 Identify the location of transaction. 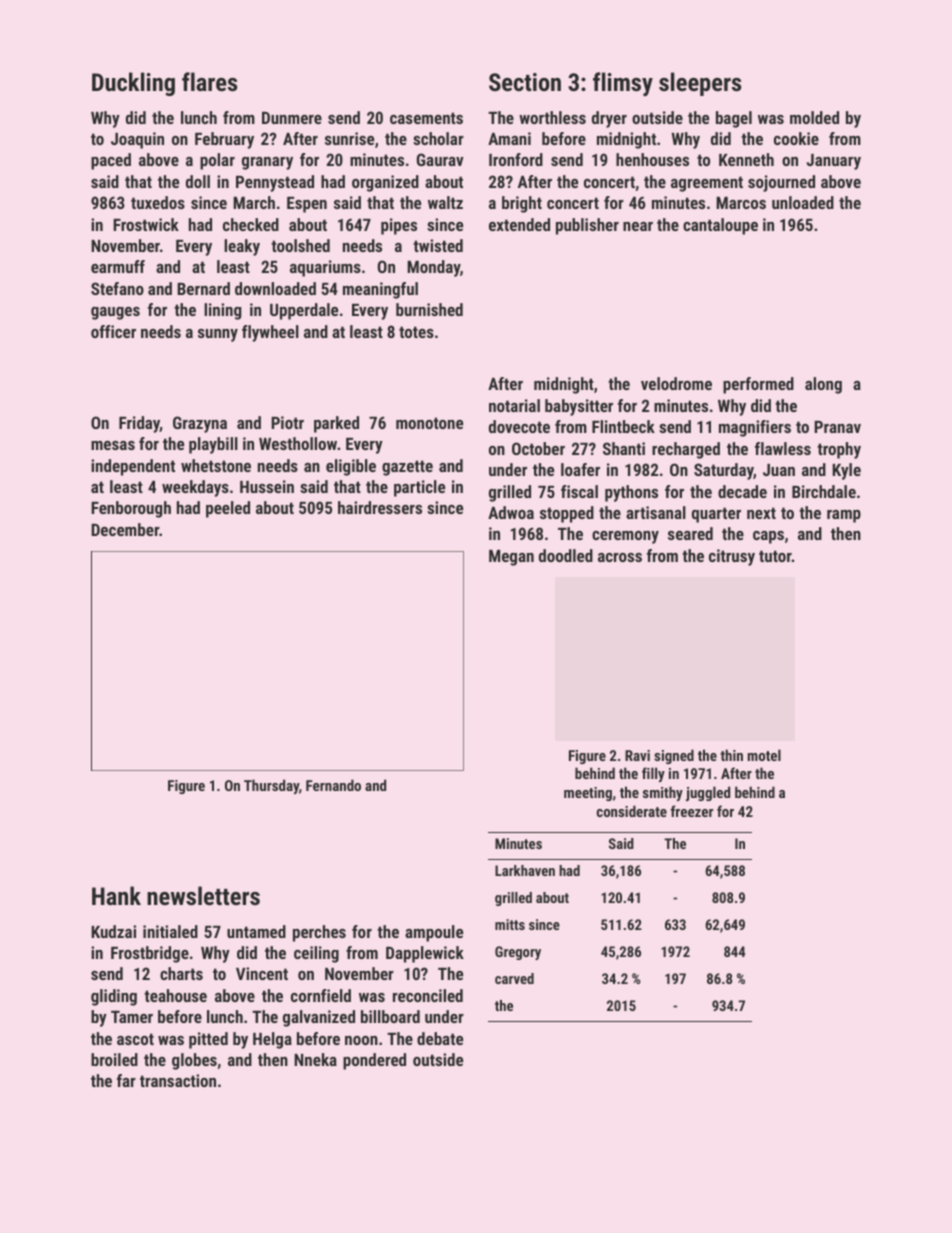
(178, 1080).
